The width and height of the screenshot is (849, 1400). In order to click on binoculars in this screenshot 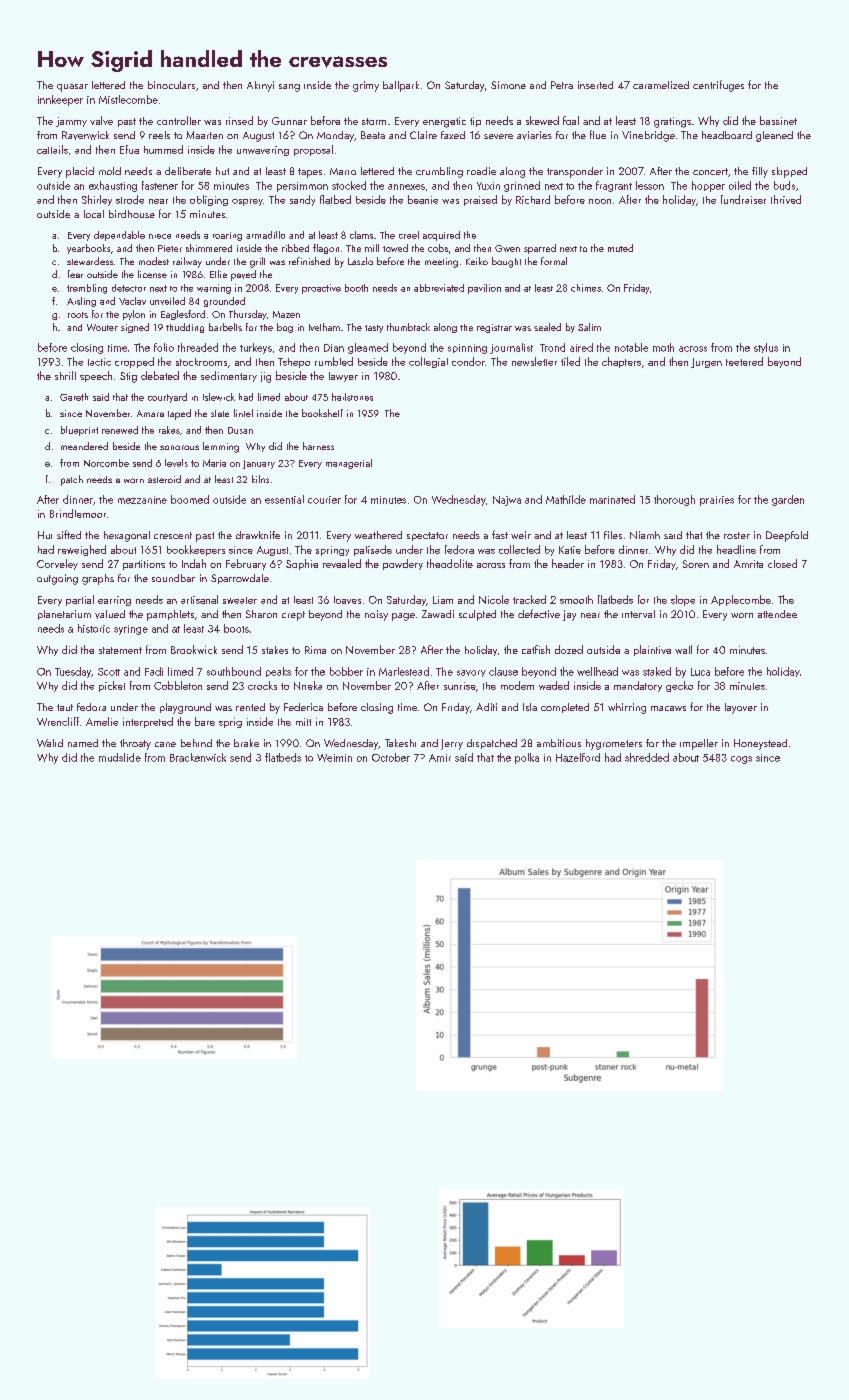, I will do `click(171, 85)`.
